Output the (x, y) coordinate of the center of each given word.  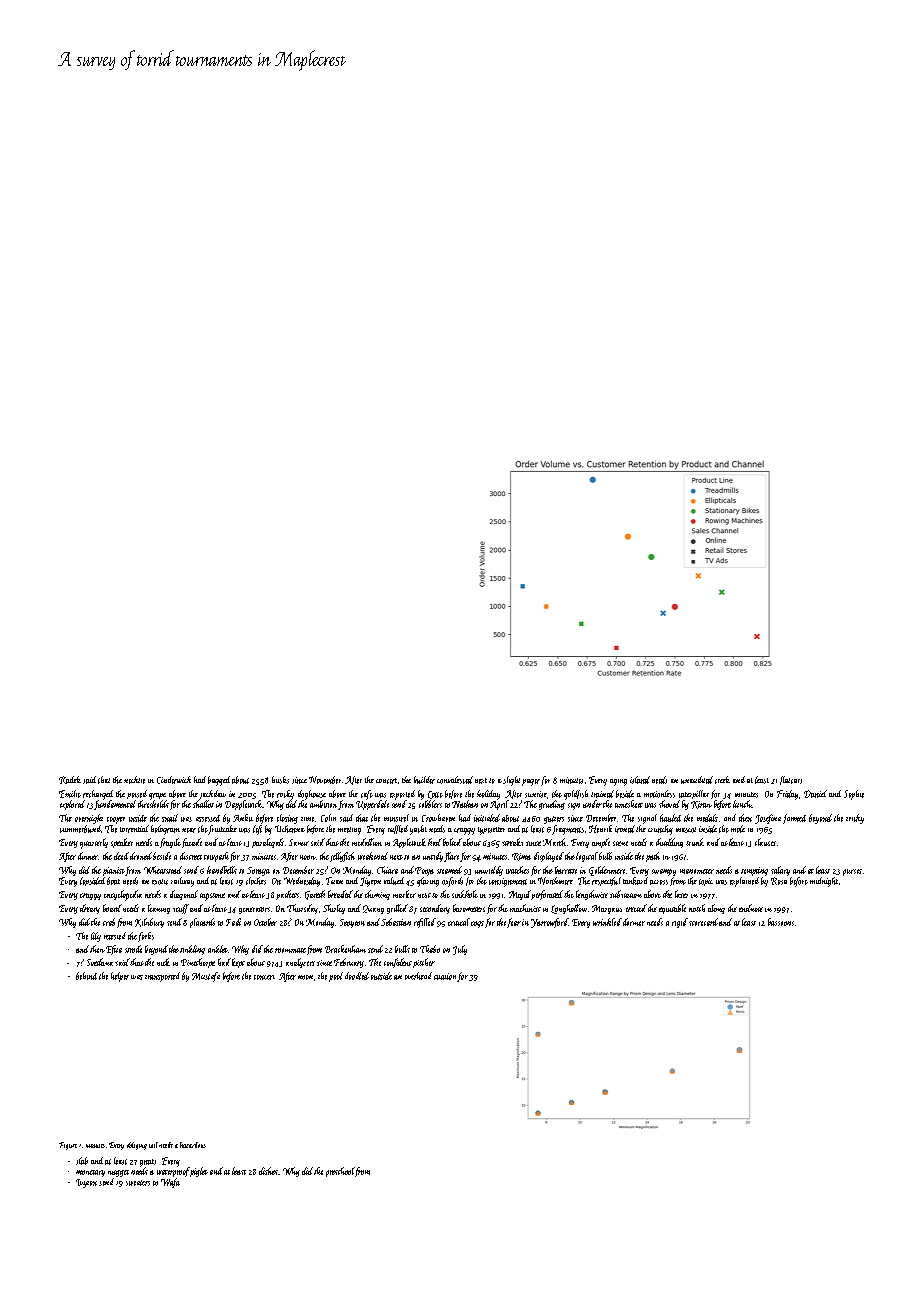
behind (86, 976)
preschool (340, 1172)
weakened (373, 856)
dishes (268, 1171)
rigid (680, 923)
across (659, 882)
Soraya (258, 871)
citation (445, 976)
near (189, 830)
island (640, 780)
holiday (488, 795)
